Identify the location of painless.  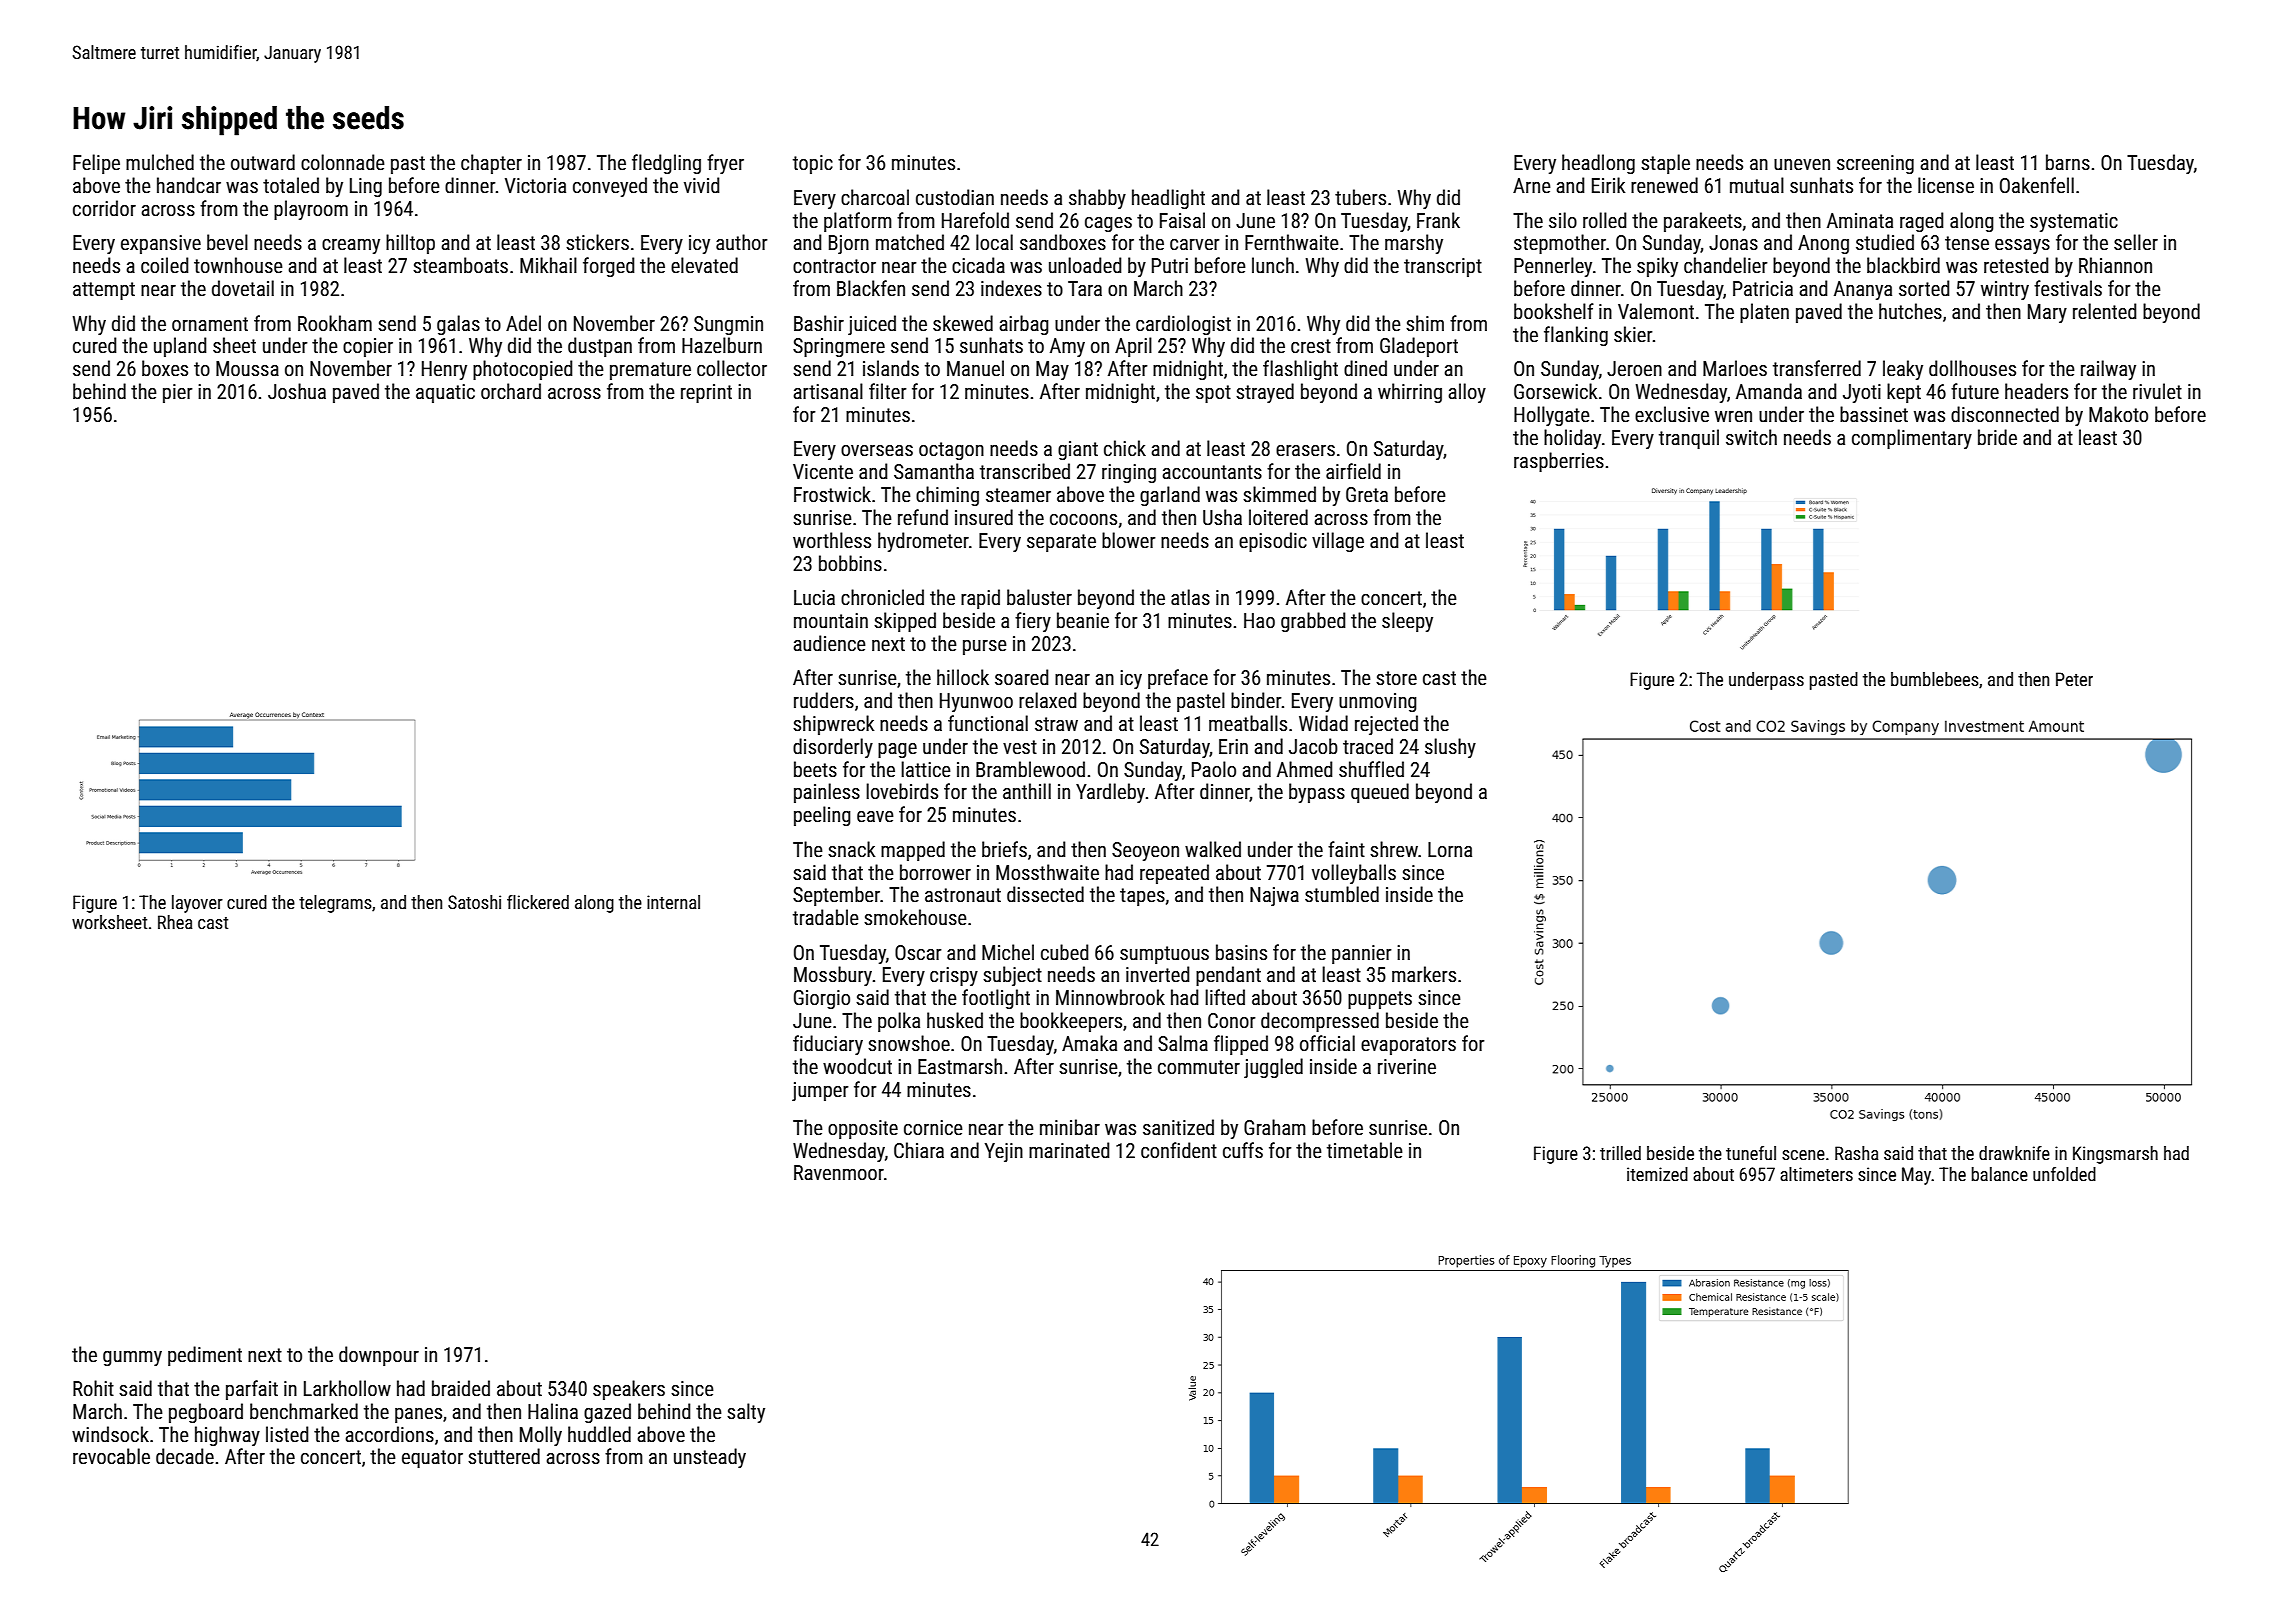
(827, 793).
